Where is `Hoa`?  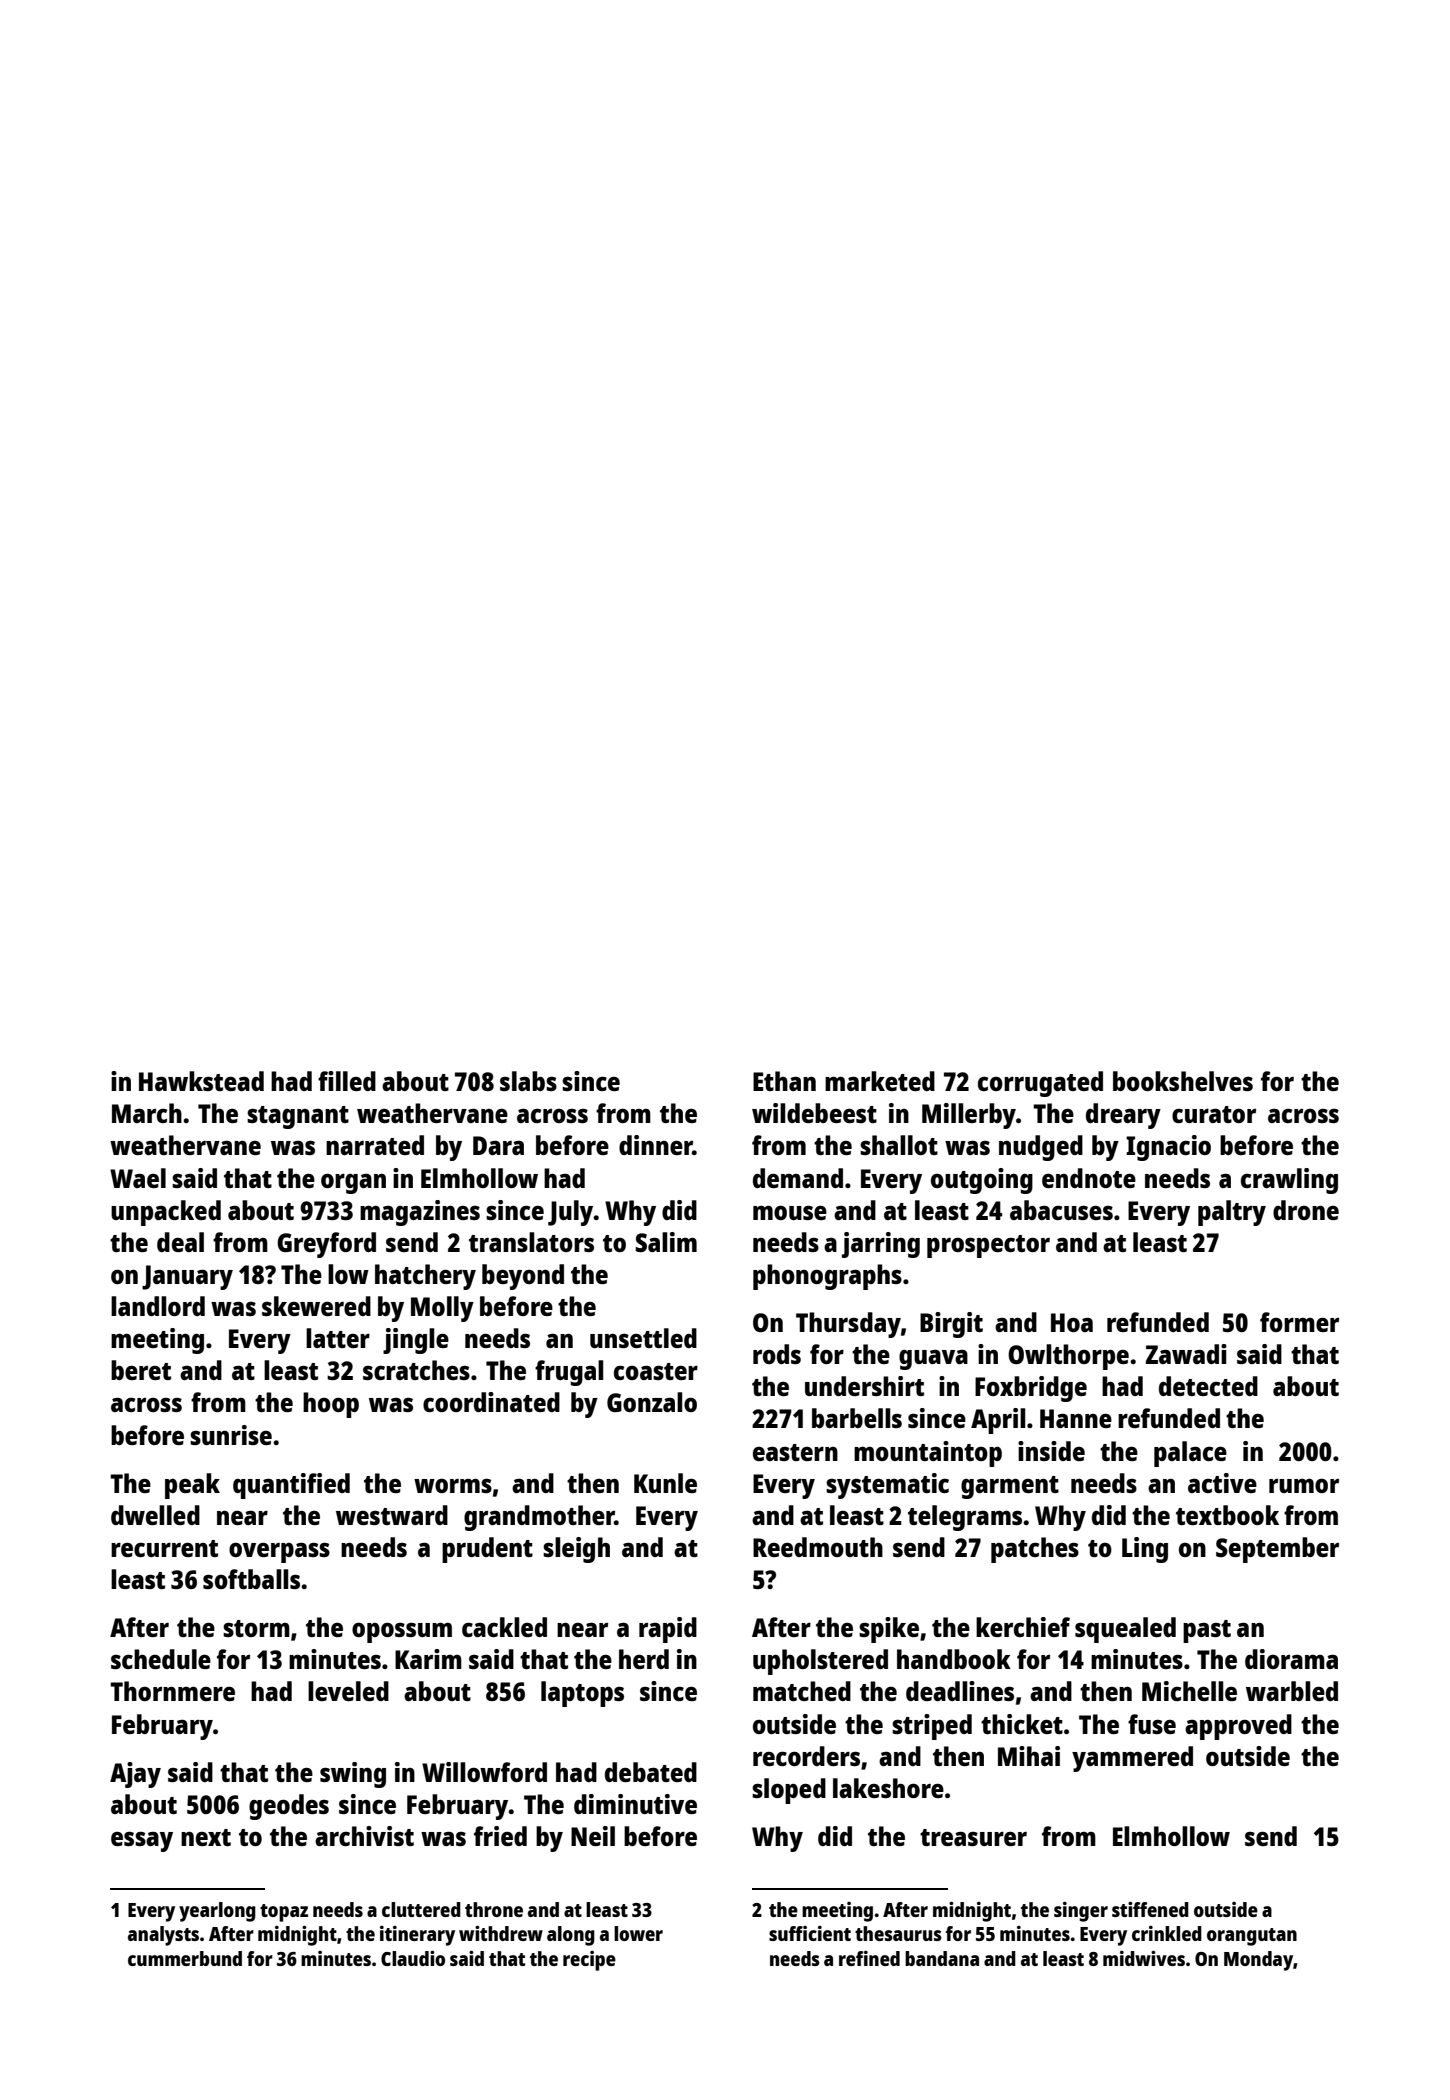
Hoa is located at coordinates (1072, 1322).
